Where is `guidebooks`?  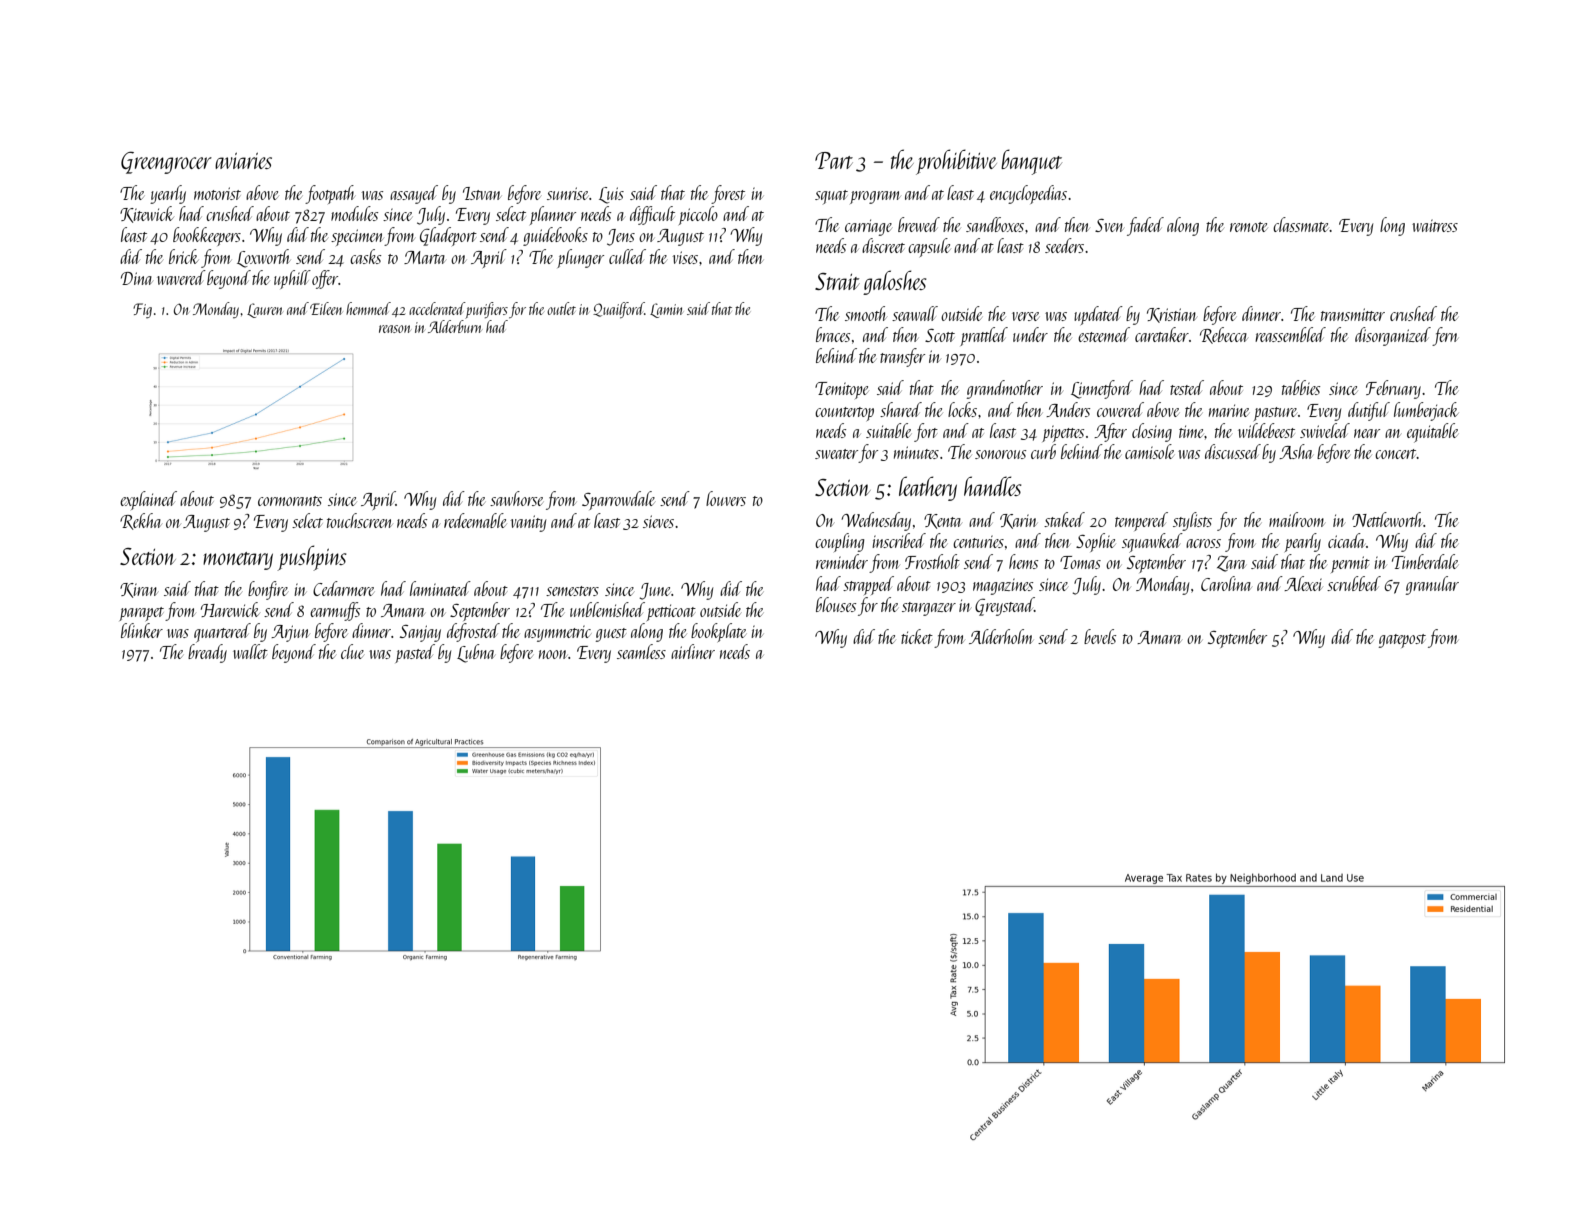 guidebooks is located at coordinates (555, 236).
